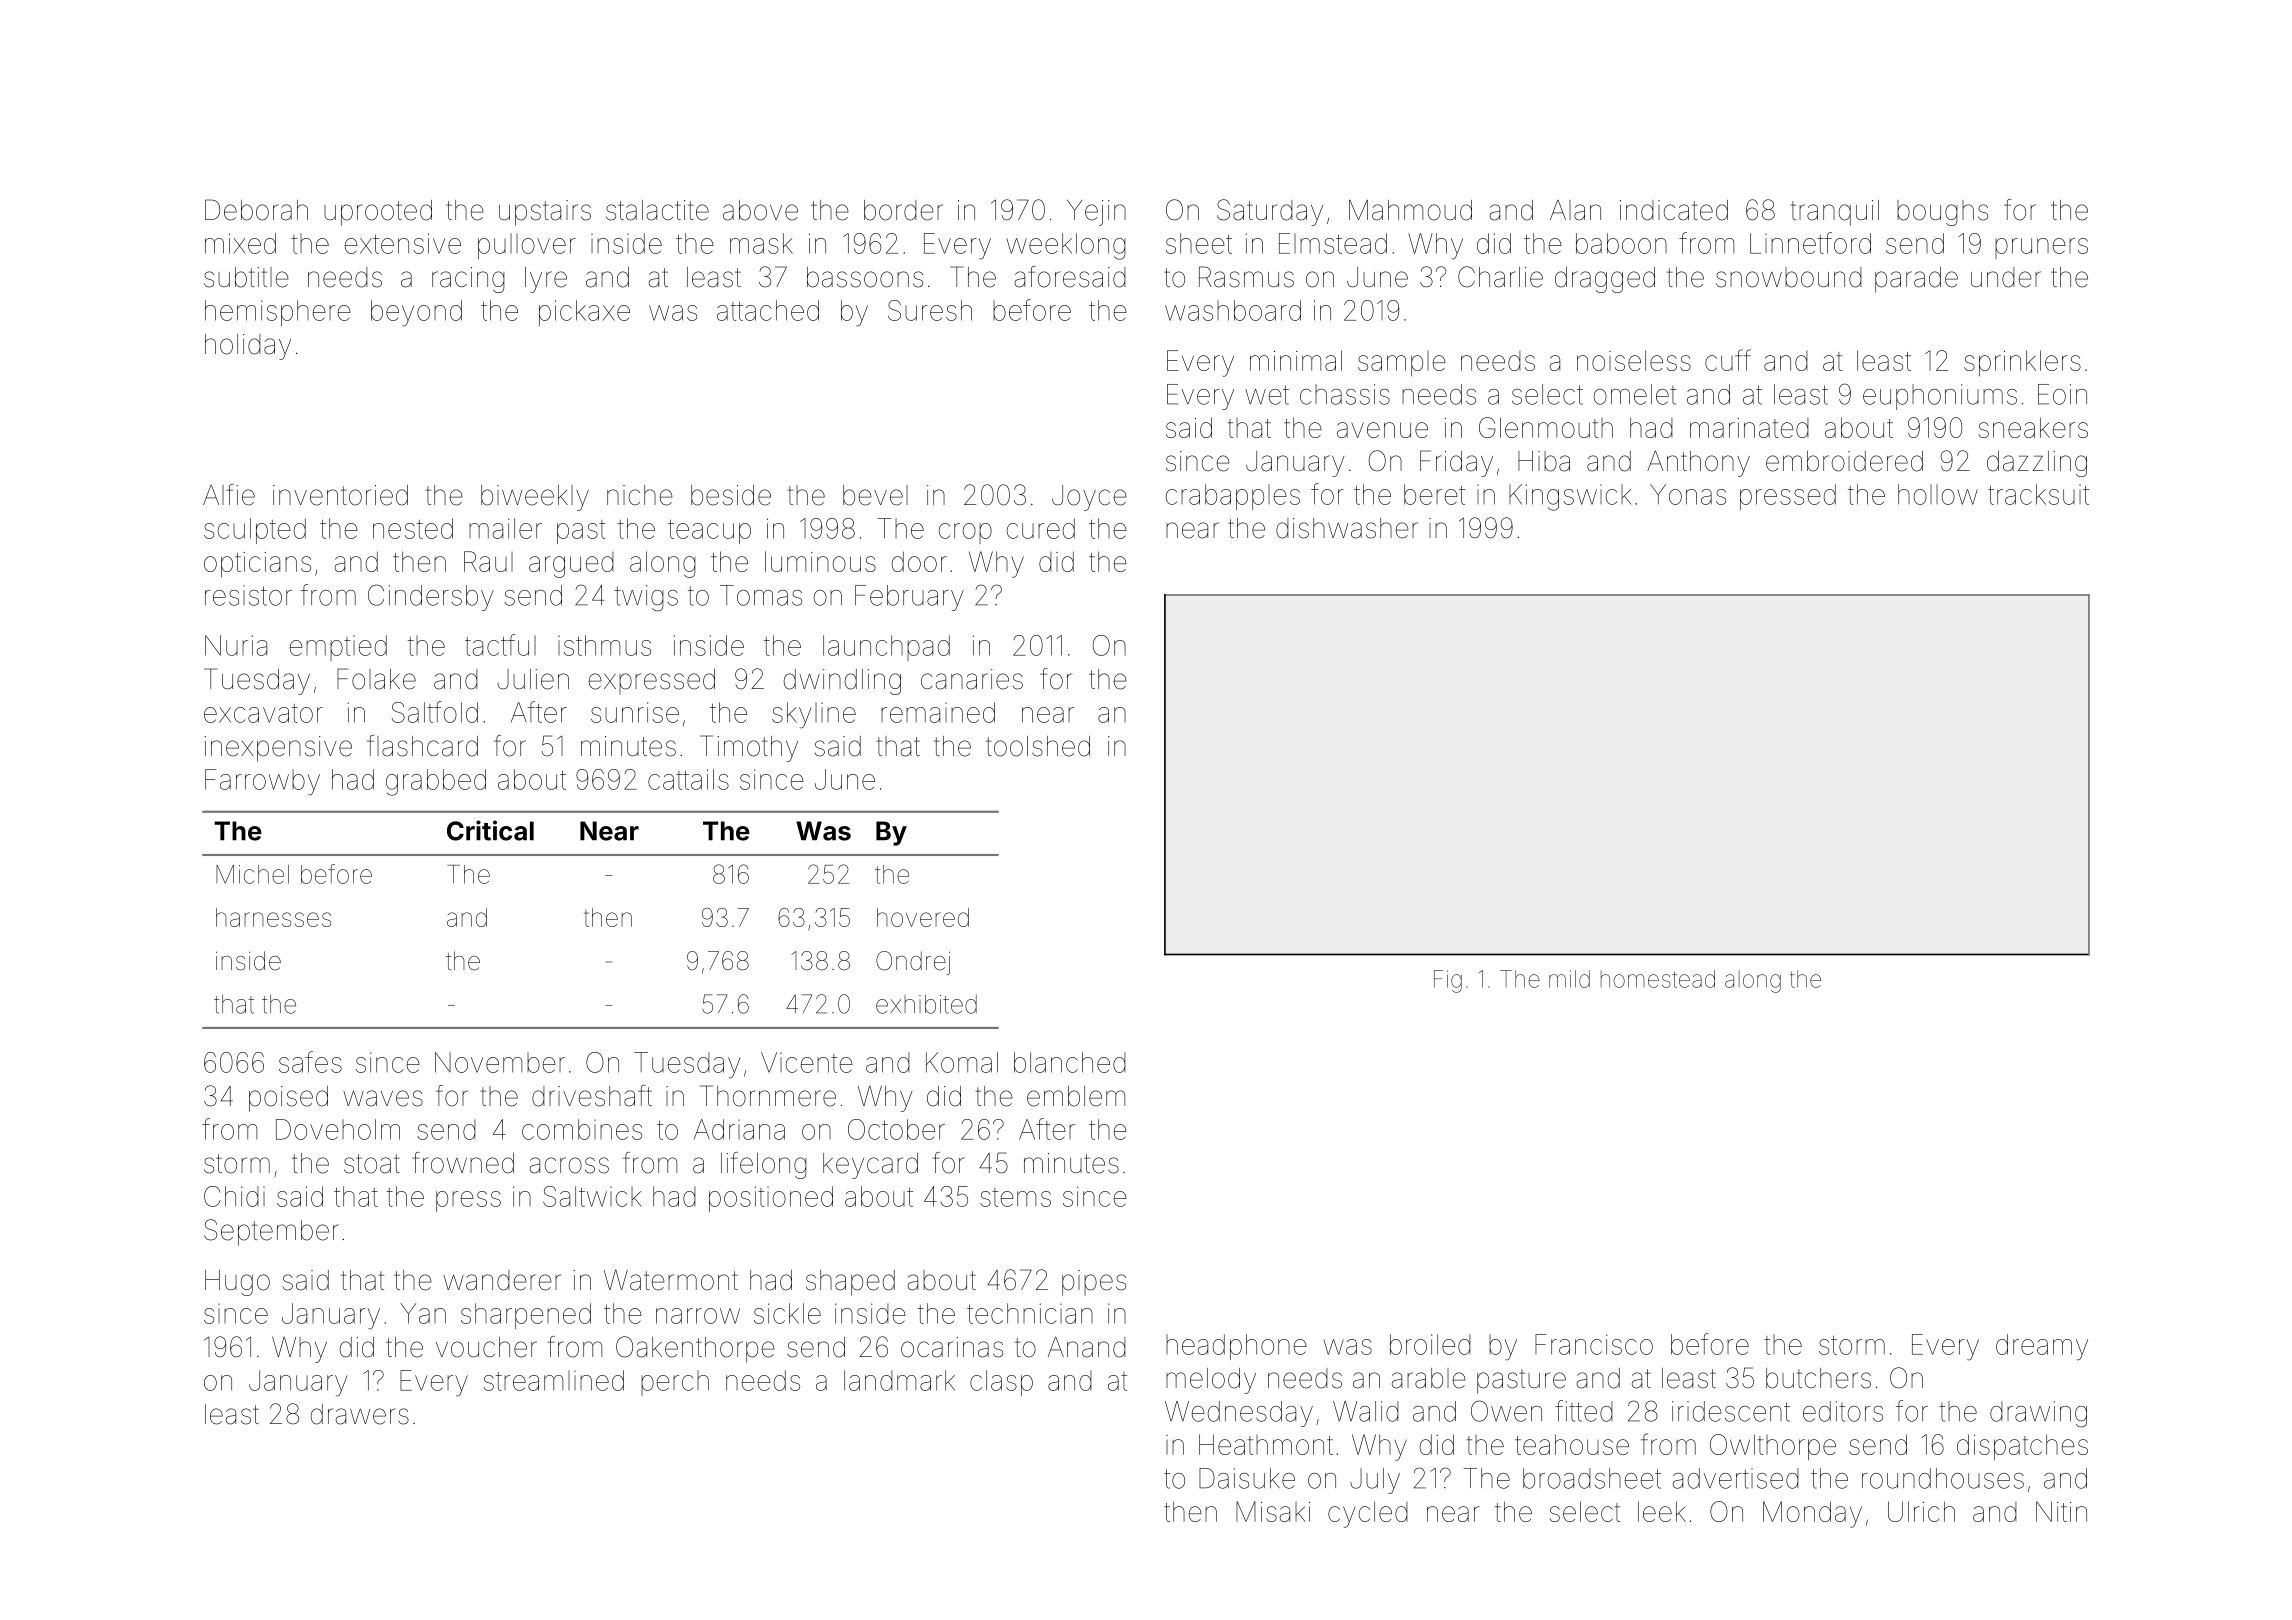 The width and height of the screenshot is (2292, 1620). I want to click on homestead, so click(1658, 979).
